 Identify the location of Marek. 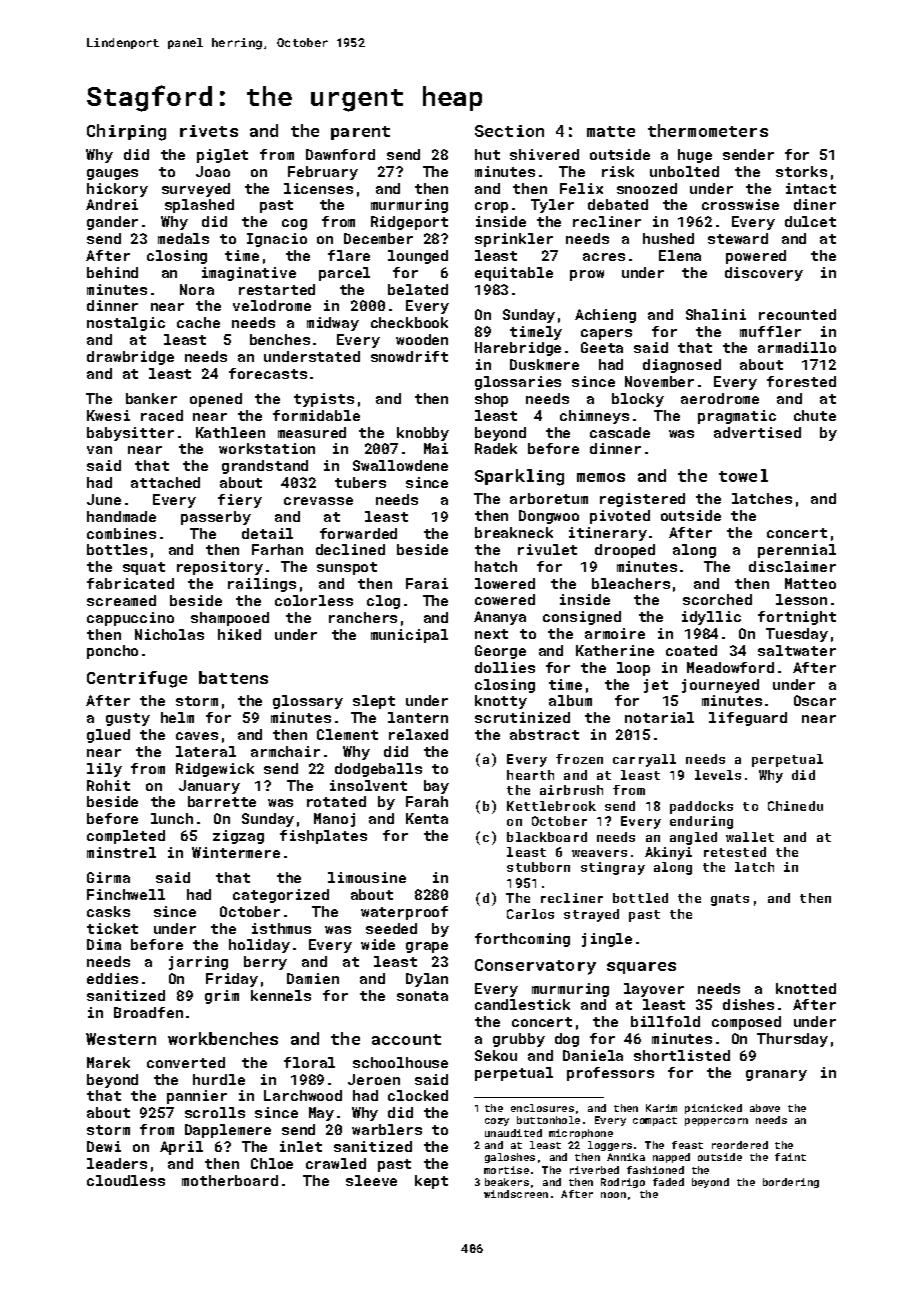
(108, 1062).
